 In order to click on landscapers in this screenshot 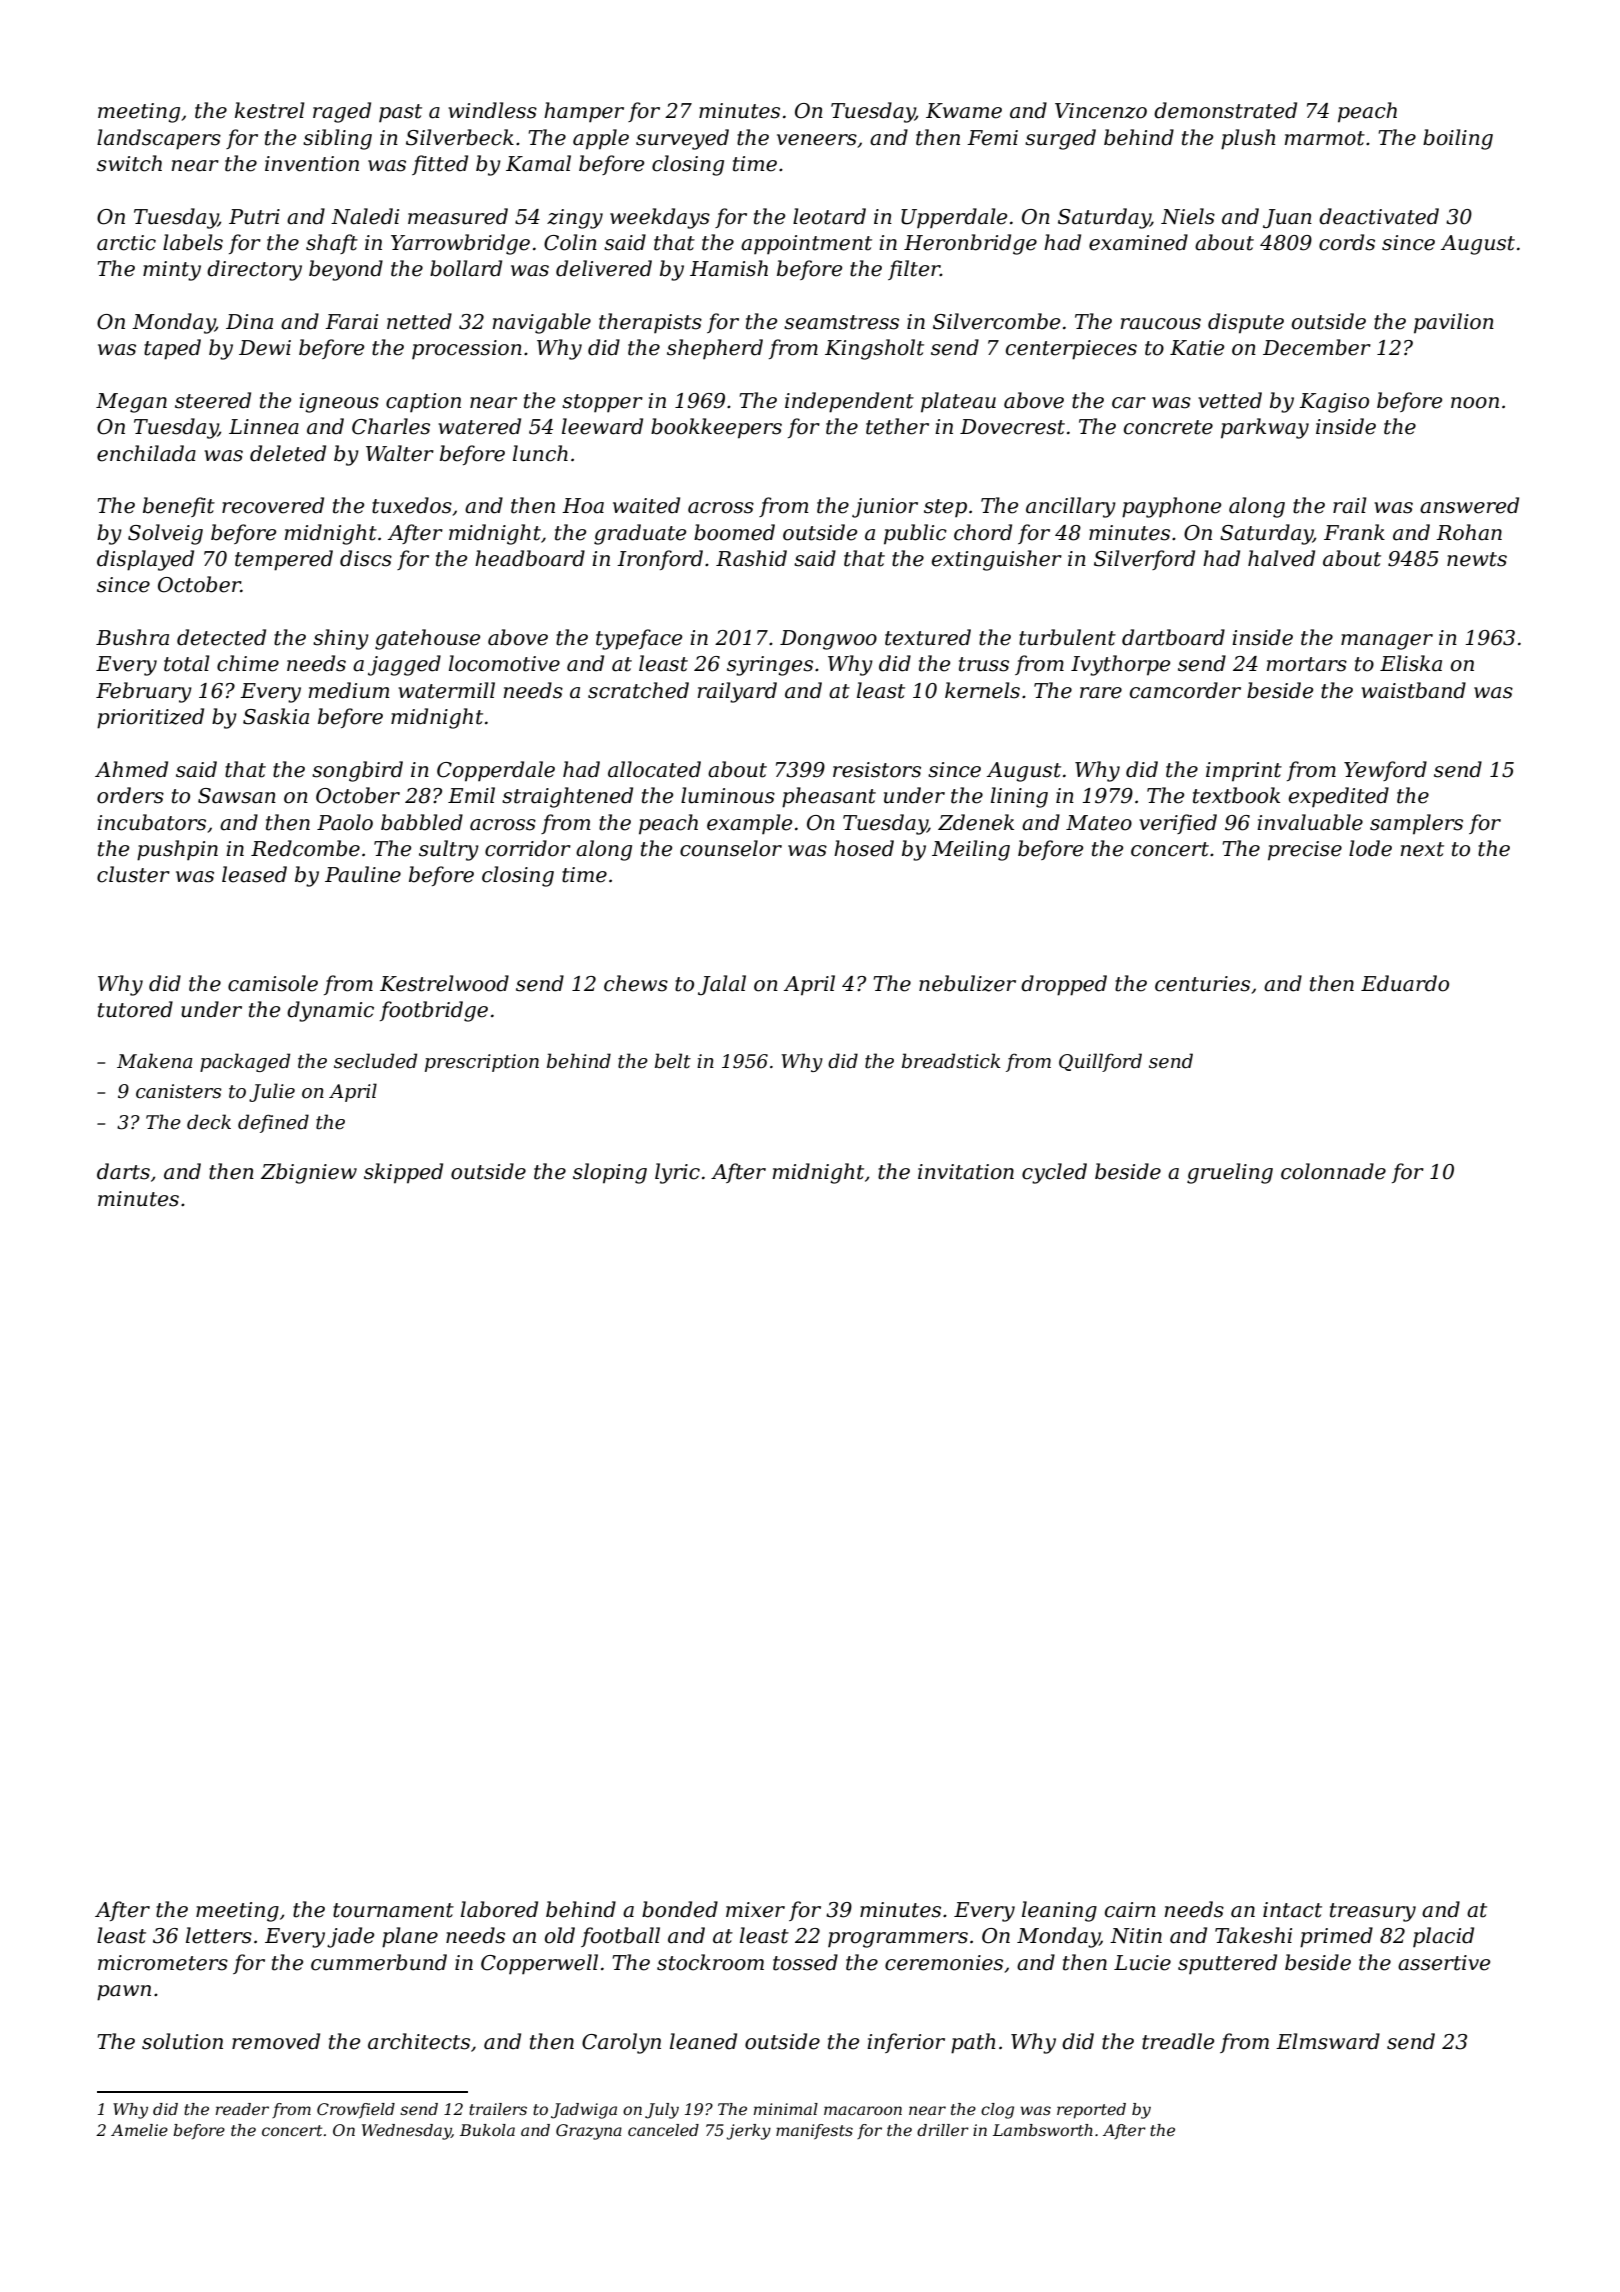, I will do `click(159, 139)`.
